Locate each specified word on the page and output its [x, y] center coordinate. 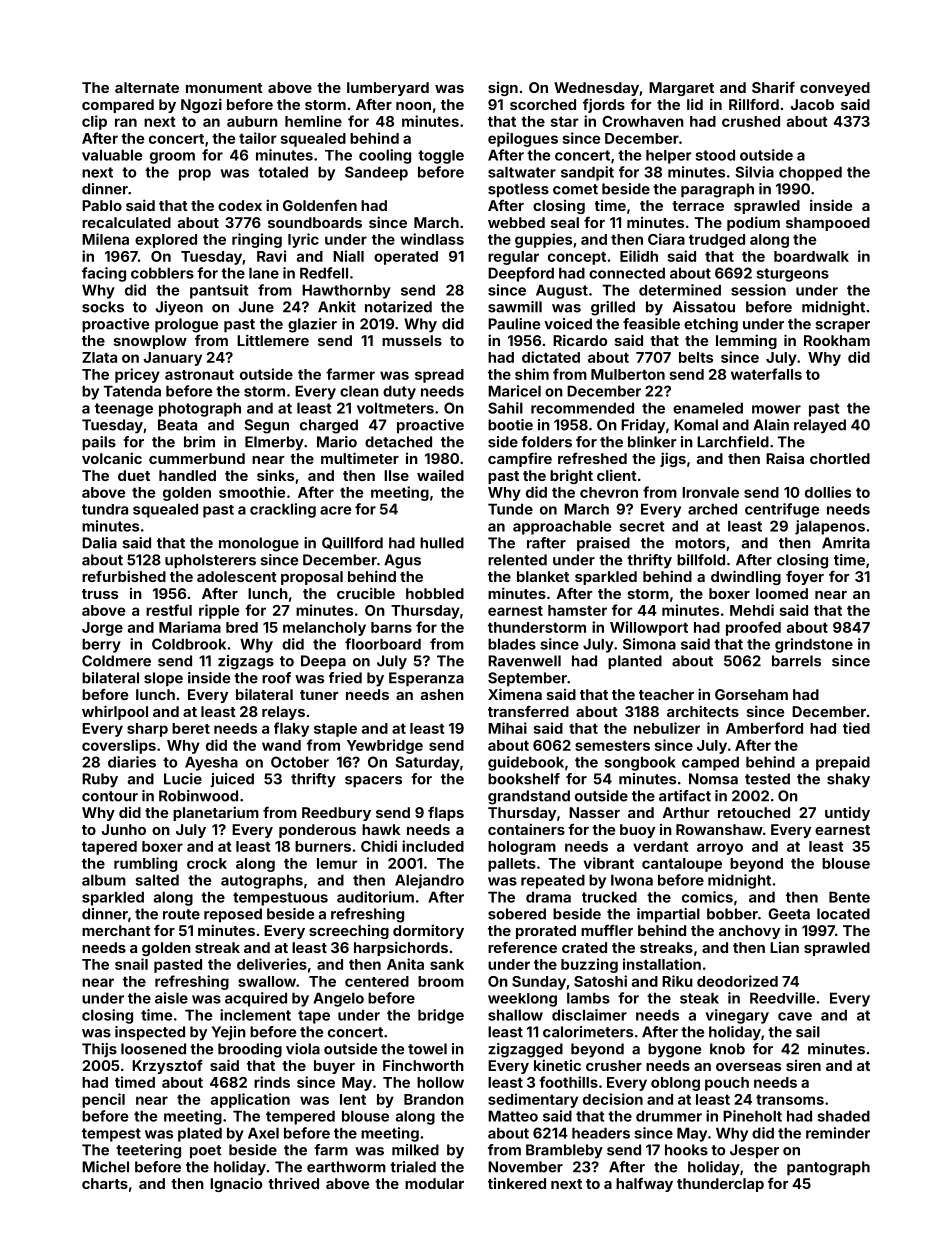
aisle [171, 998]
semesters [612, 745]
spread [439, 376]
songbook [640, 763]
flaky [291, 729]
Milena [105, 239]
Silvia [754, 172]
